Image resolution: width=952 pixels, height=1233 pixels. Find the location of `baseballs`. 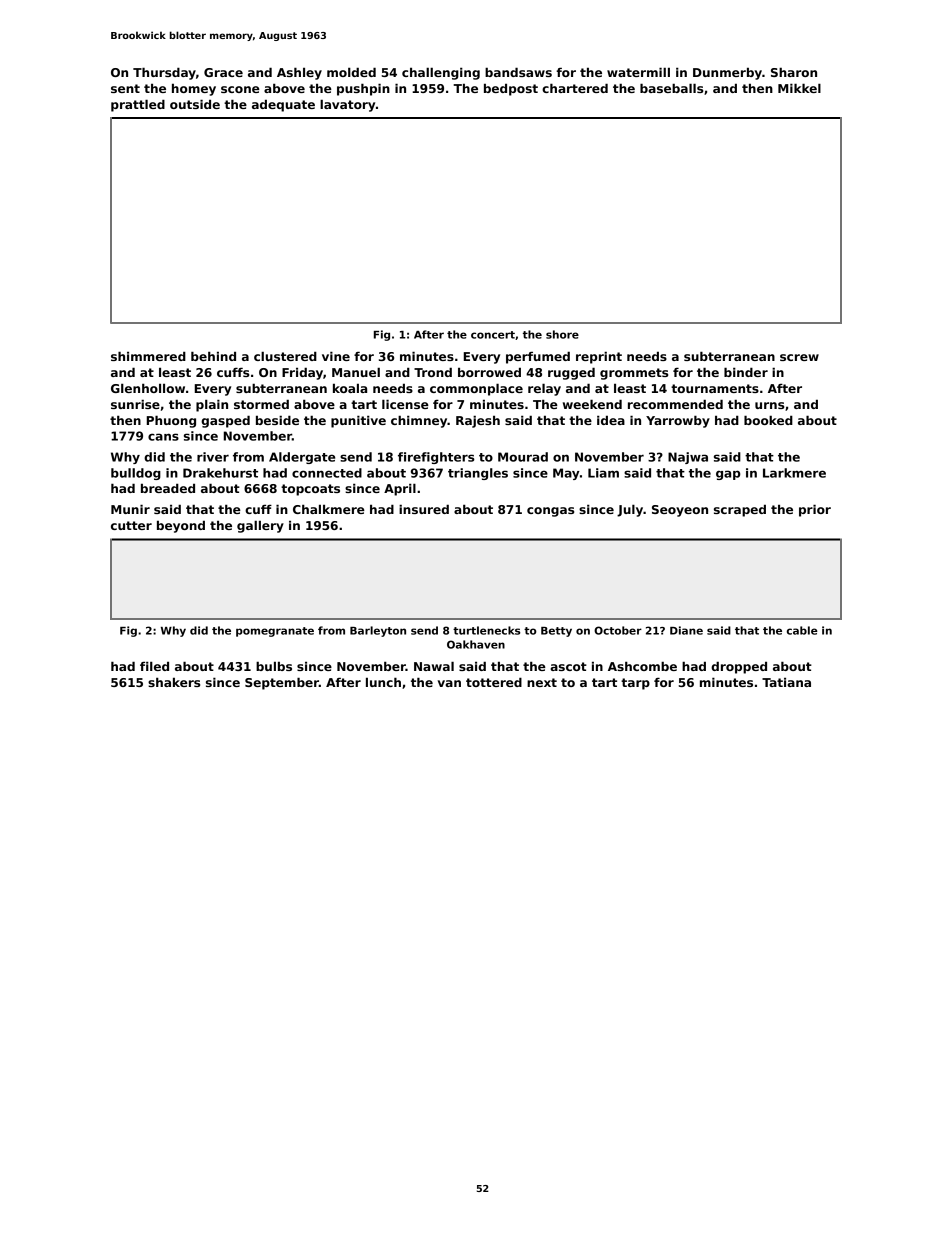

baseballs is located at coordinates (671, 88).
